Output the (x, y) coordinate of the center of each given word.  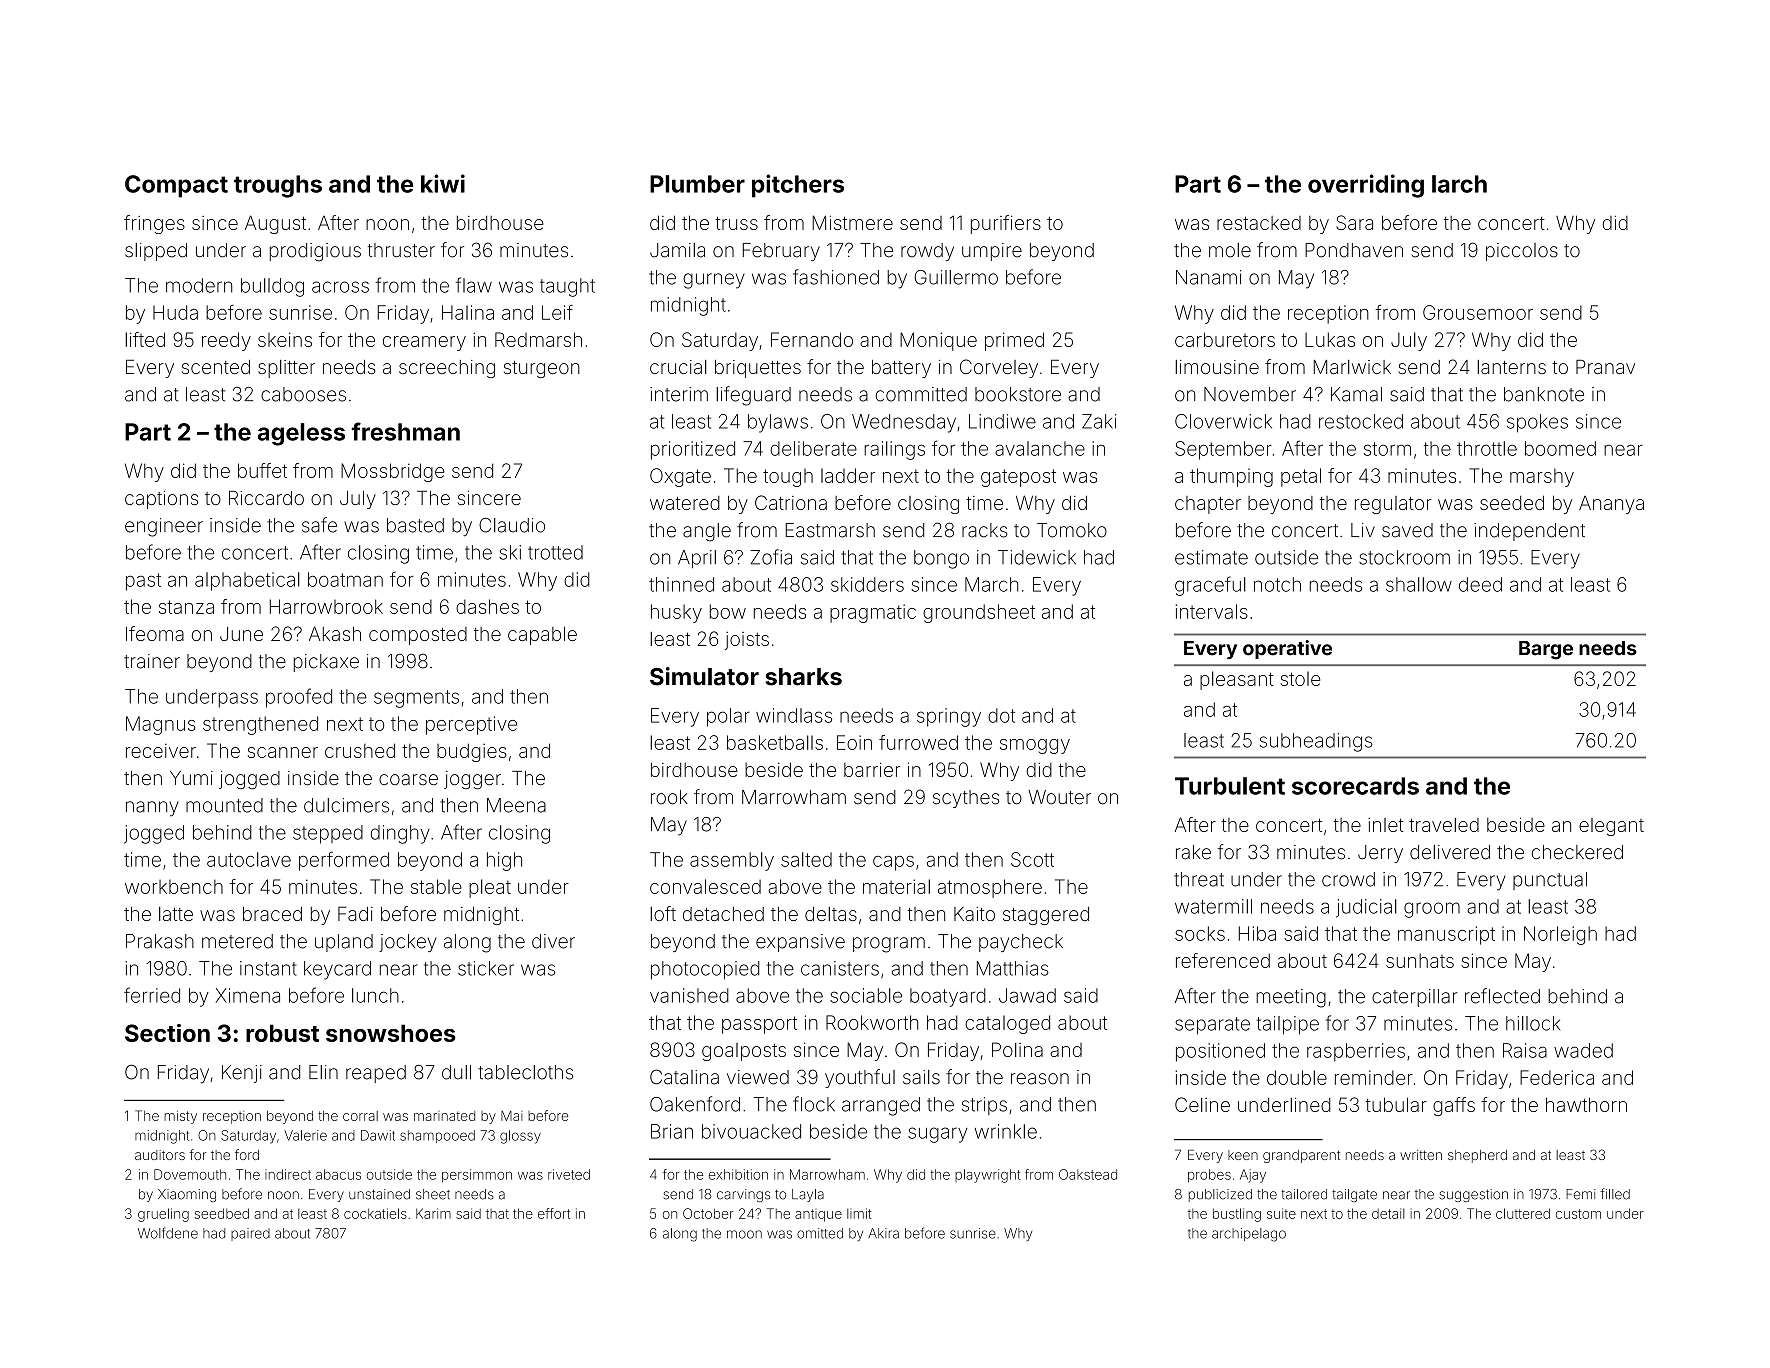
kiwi (443, 183)
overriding (1366, 186)
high (504, 861)
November (1250, 394)
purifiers (1006, 224)
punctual (1550, 881)
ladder (848, 475)
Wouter (1060, 797)
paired (250, 1234)
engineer (164, 527)
